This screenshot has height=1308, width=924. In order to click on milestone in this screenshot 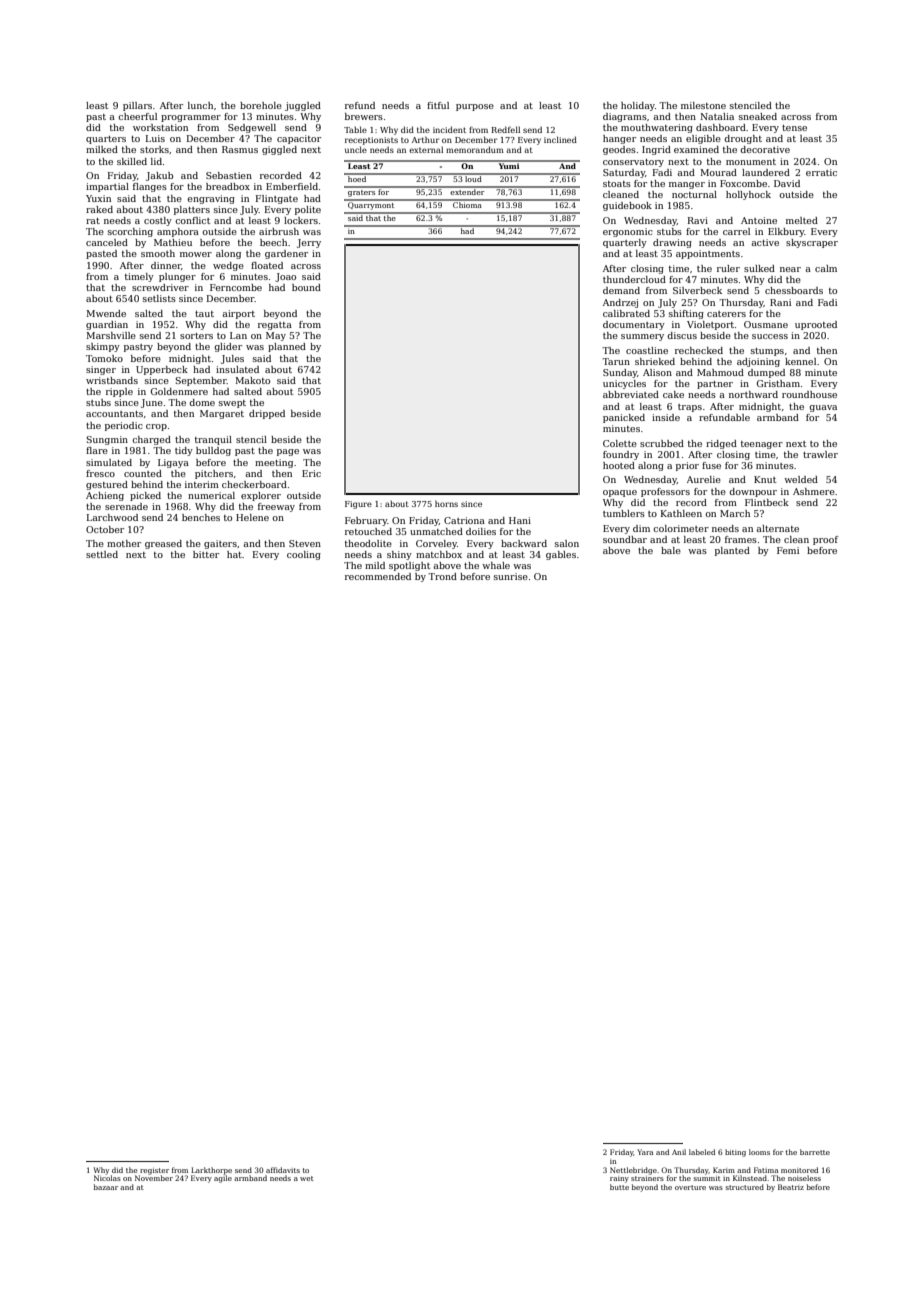, I will do `click(703, 105)`.
